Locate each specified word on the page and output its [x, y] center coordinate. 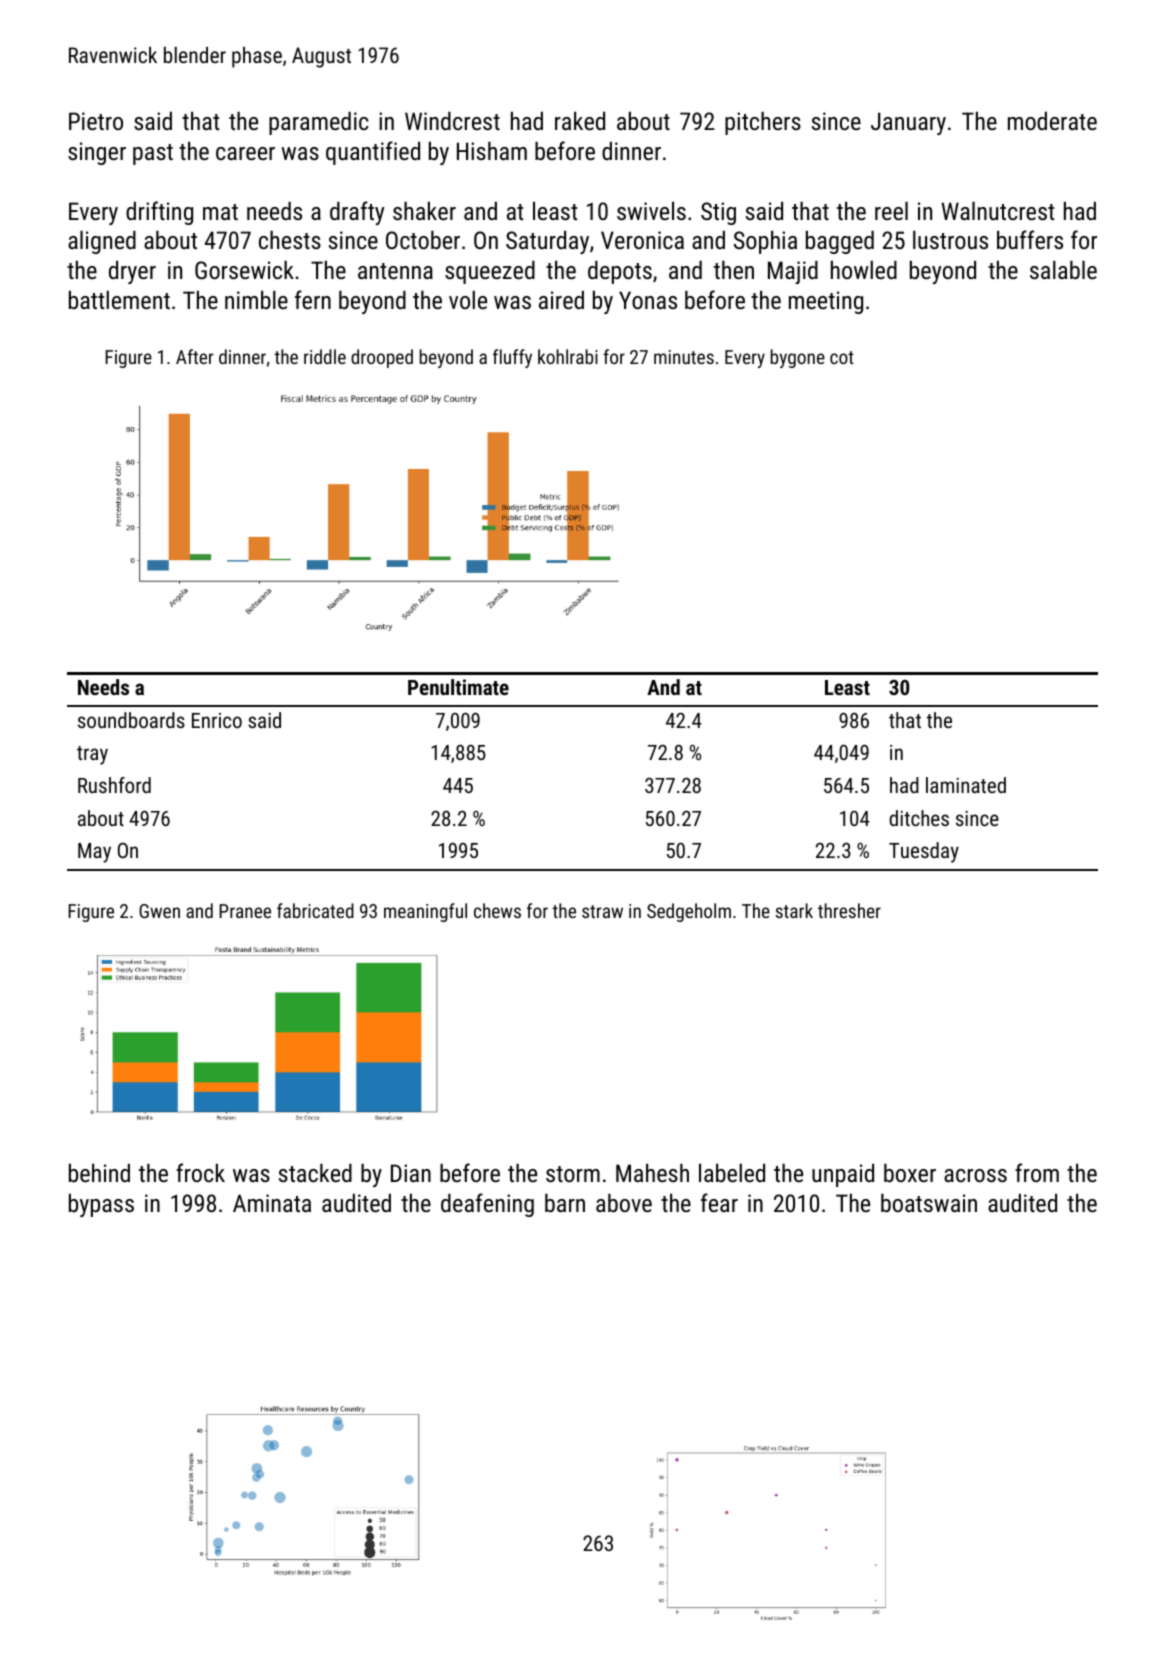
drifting [159, 213]
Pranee [245, 911]
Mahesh [652, 1173]
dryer [132, 272]
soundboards [131, 720]
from [1037, 1172]
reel [891, 211]
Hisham [492, 151]
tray [92, 755]
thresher [849, 910]
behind [99, 1173]
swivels [651, 211]
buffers [1030, 239]
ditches [919, 818]
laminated [966, 785]
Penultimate [458, 687]
